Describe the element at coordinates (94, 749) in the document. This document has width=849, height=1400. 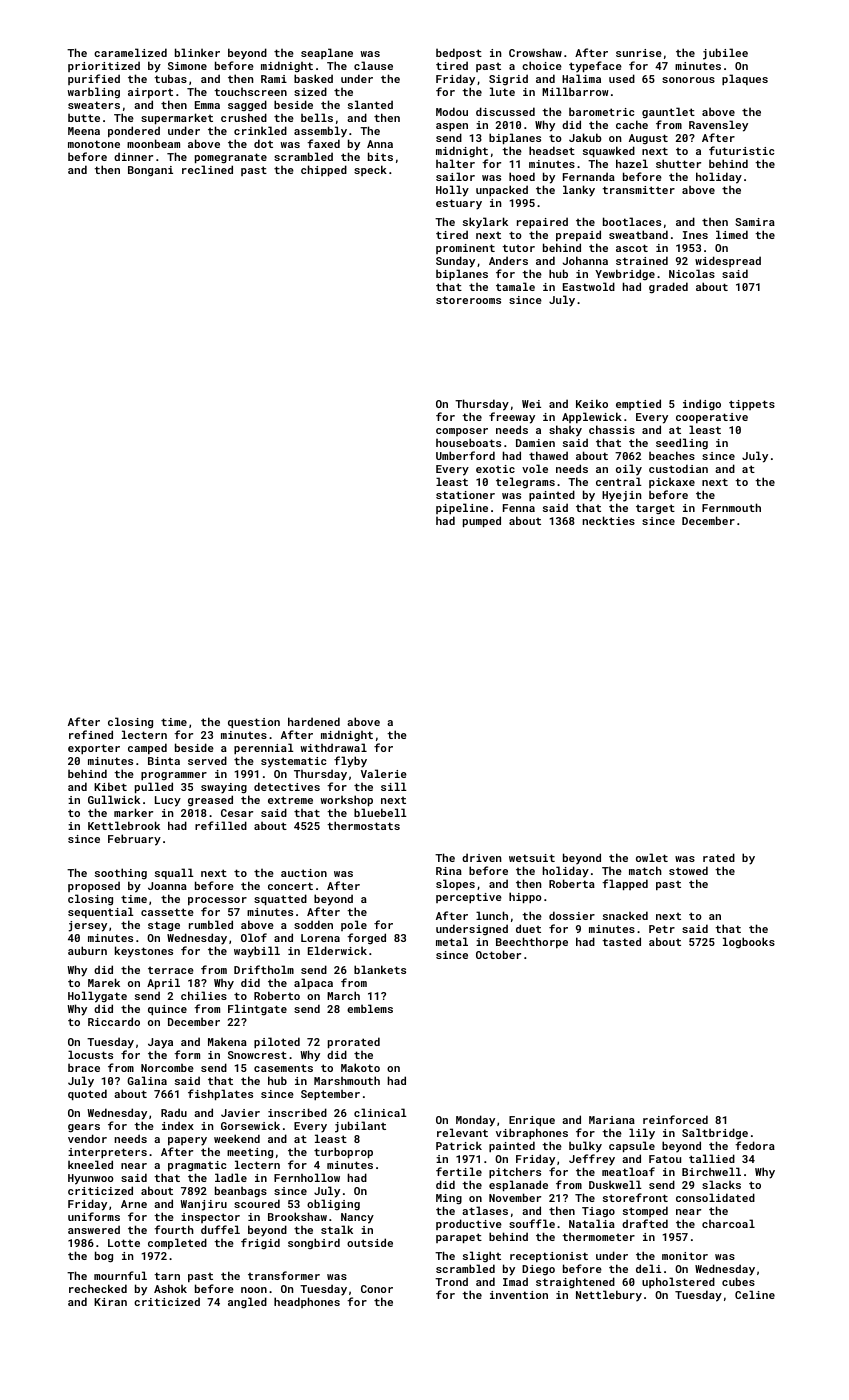
I see `exporter` at that location.
